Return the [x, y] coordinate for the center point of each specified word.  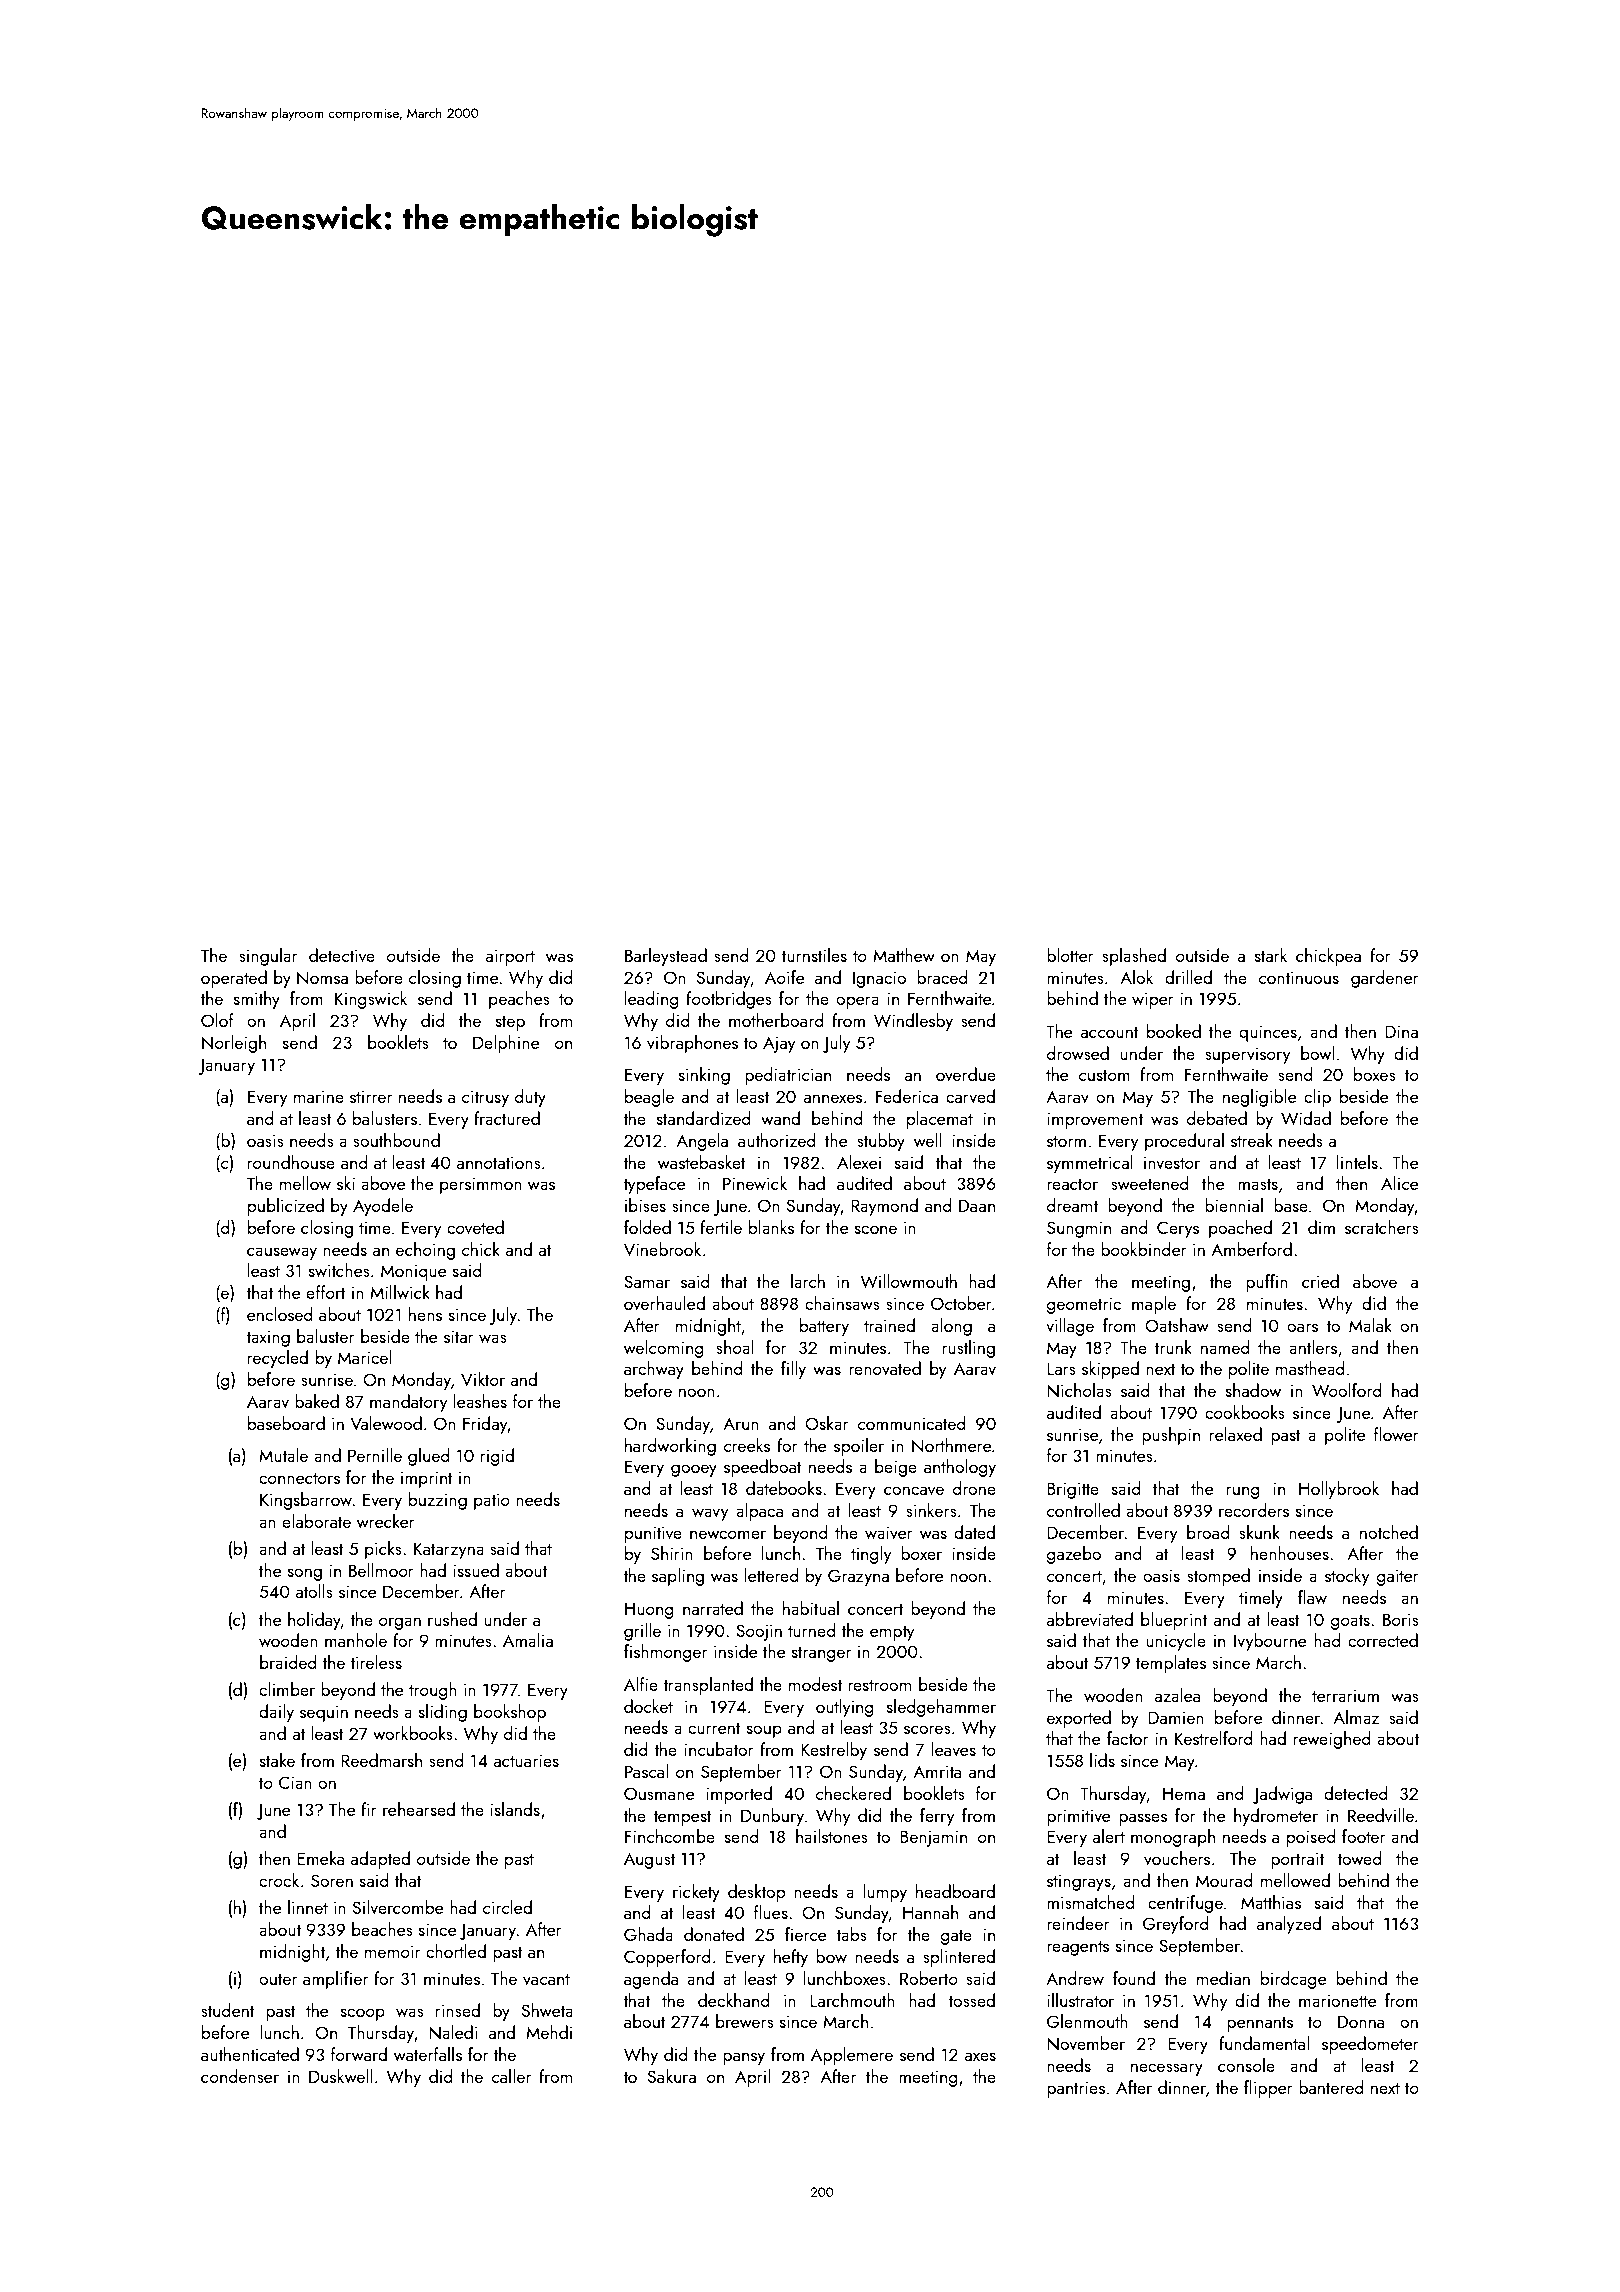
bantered [1331, 2087]
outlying [845, 1708]
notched [1389, 1532]
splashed [1134, 957]
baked [317, 1401]
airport [510, 957]
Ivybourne [1270, 1642]
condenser [240, 2076]
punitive [653, 1534]
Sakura [672, 2076]
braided [288, 1662]
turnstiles [814, 955]
